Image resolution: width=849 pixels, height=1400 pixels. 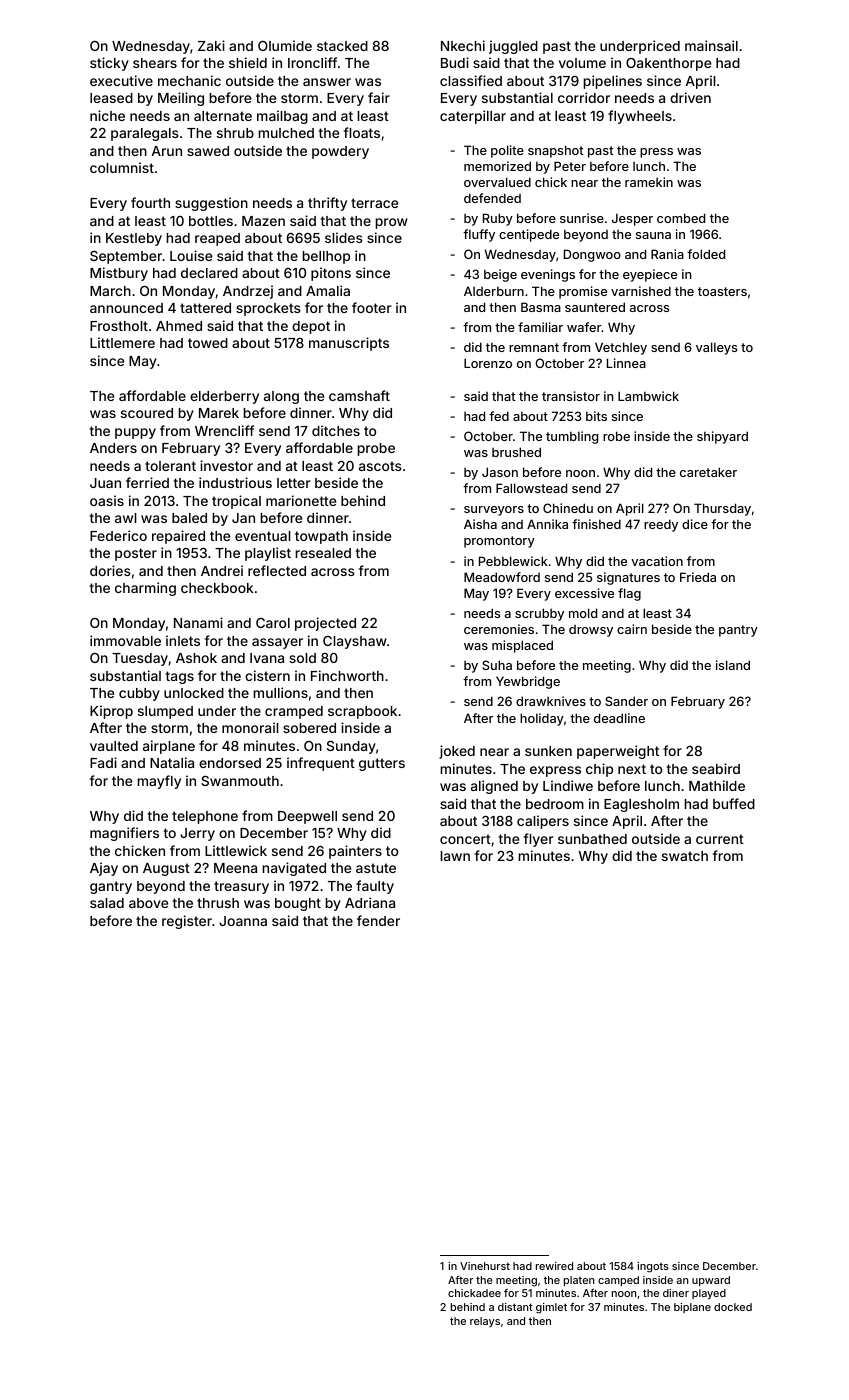 What do you see at coordinates (110, 291) in the screenshot?
I see `March` at bounding box center [110, 291].
